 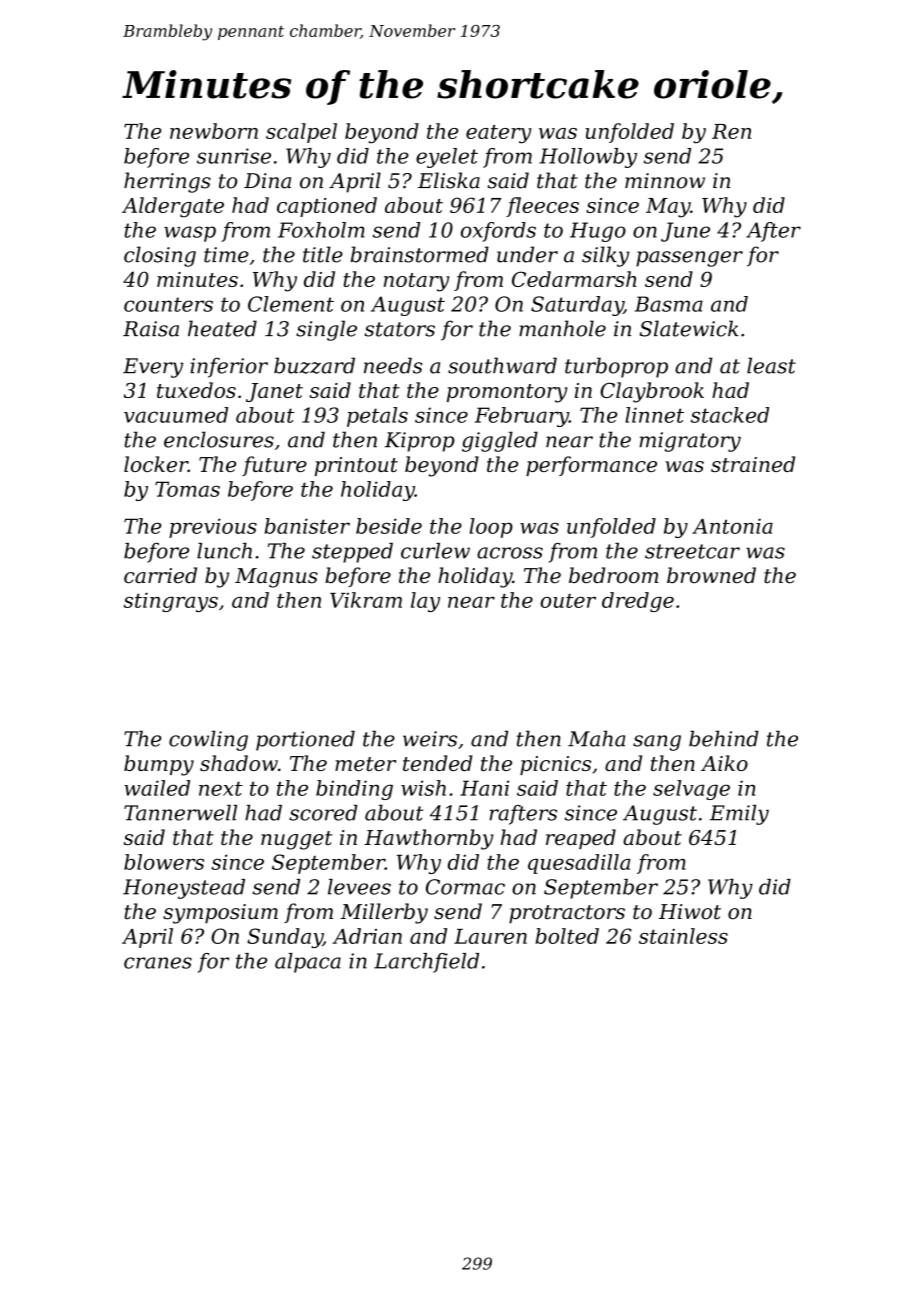 I want to click on browned, so click(x=711, y=575).
